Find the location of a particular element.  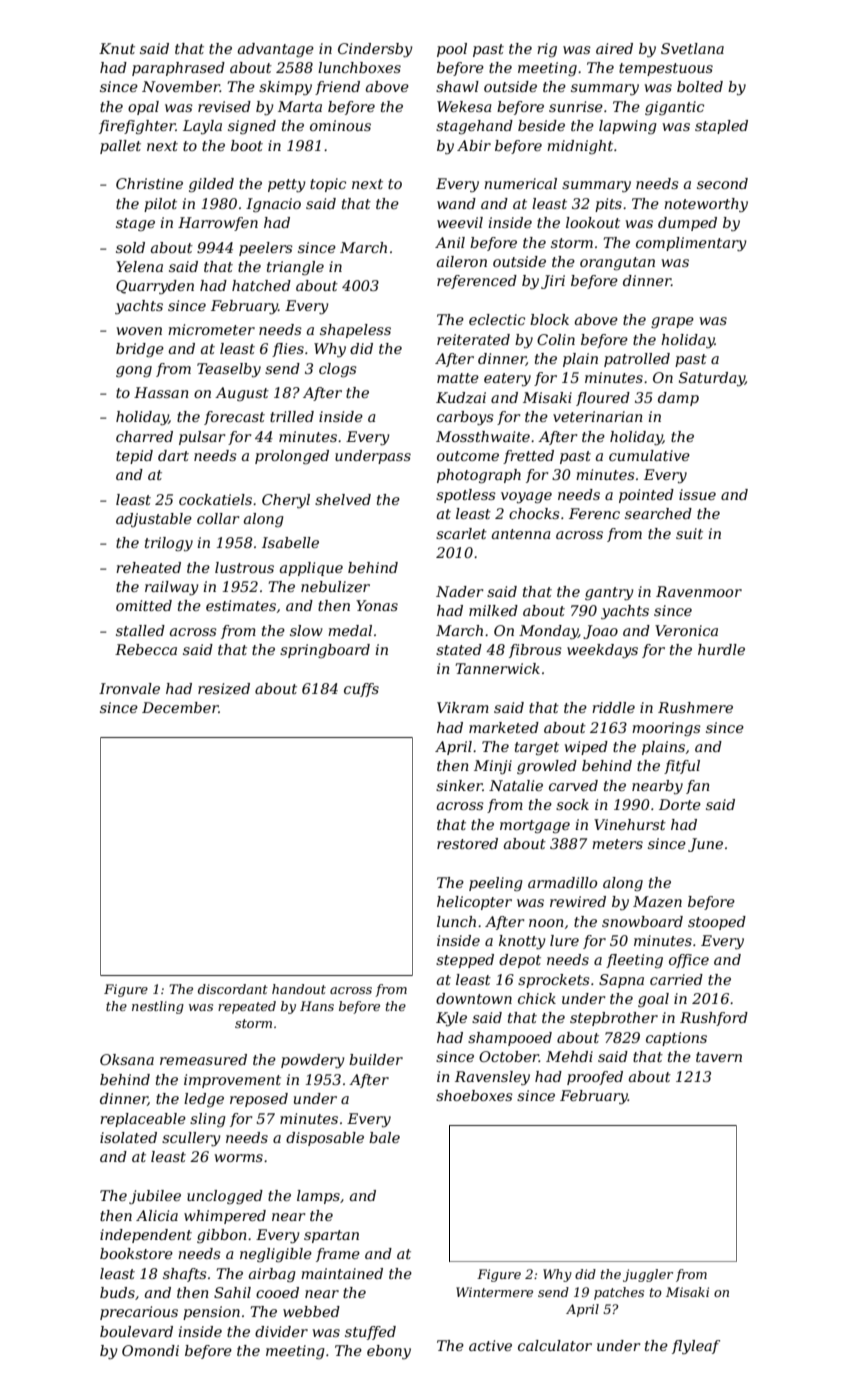

buds is located at coordinates (117, 1292).
